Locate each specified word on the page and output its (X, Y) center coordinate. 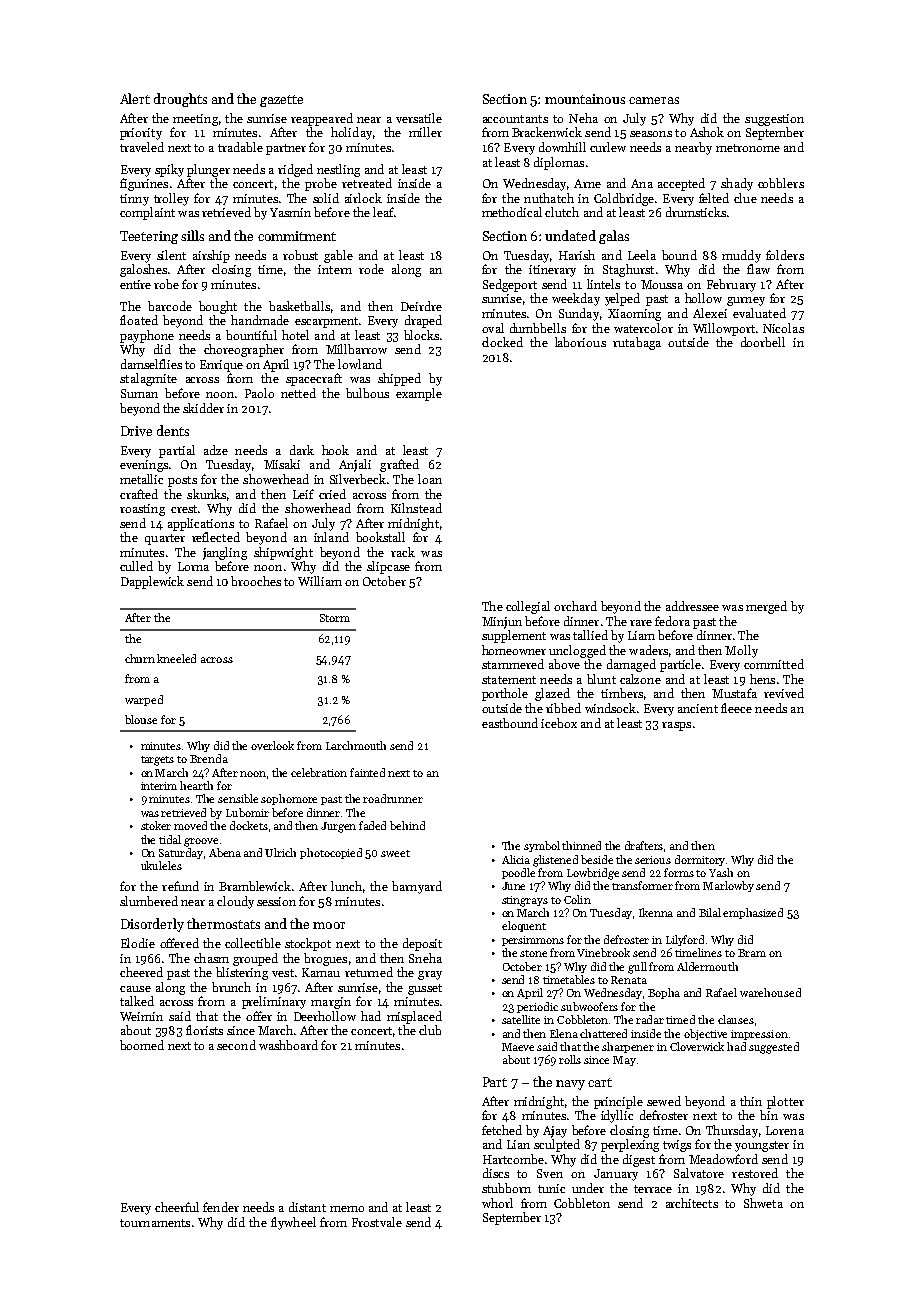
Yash (721, 872)
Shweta (763, 1203)
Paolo (259, 393)
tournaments (155, 1223)
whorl (497, 1203)
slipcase (388, 567)
